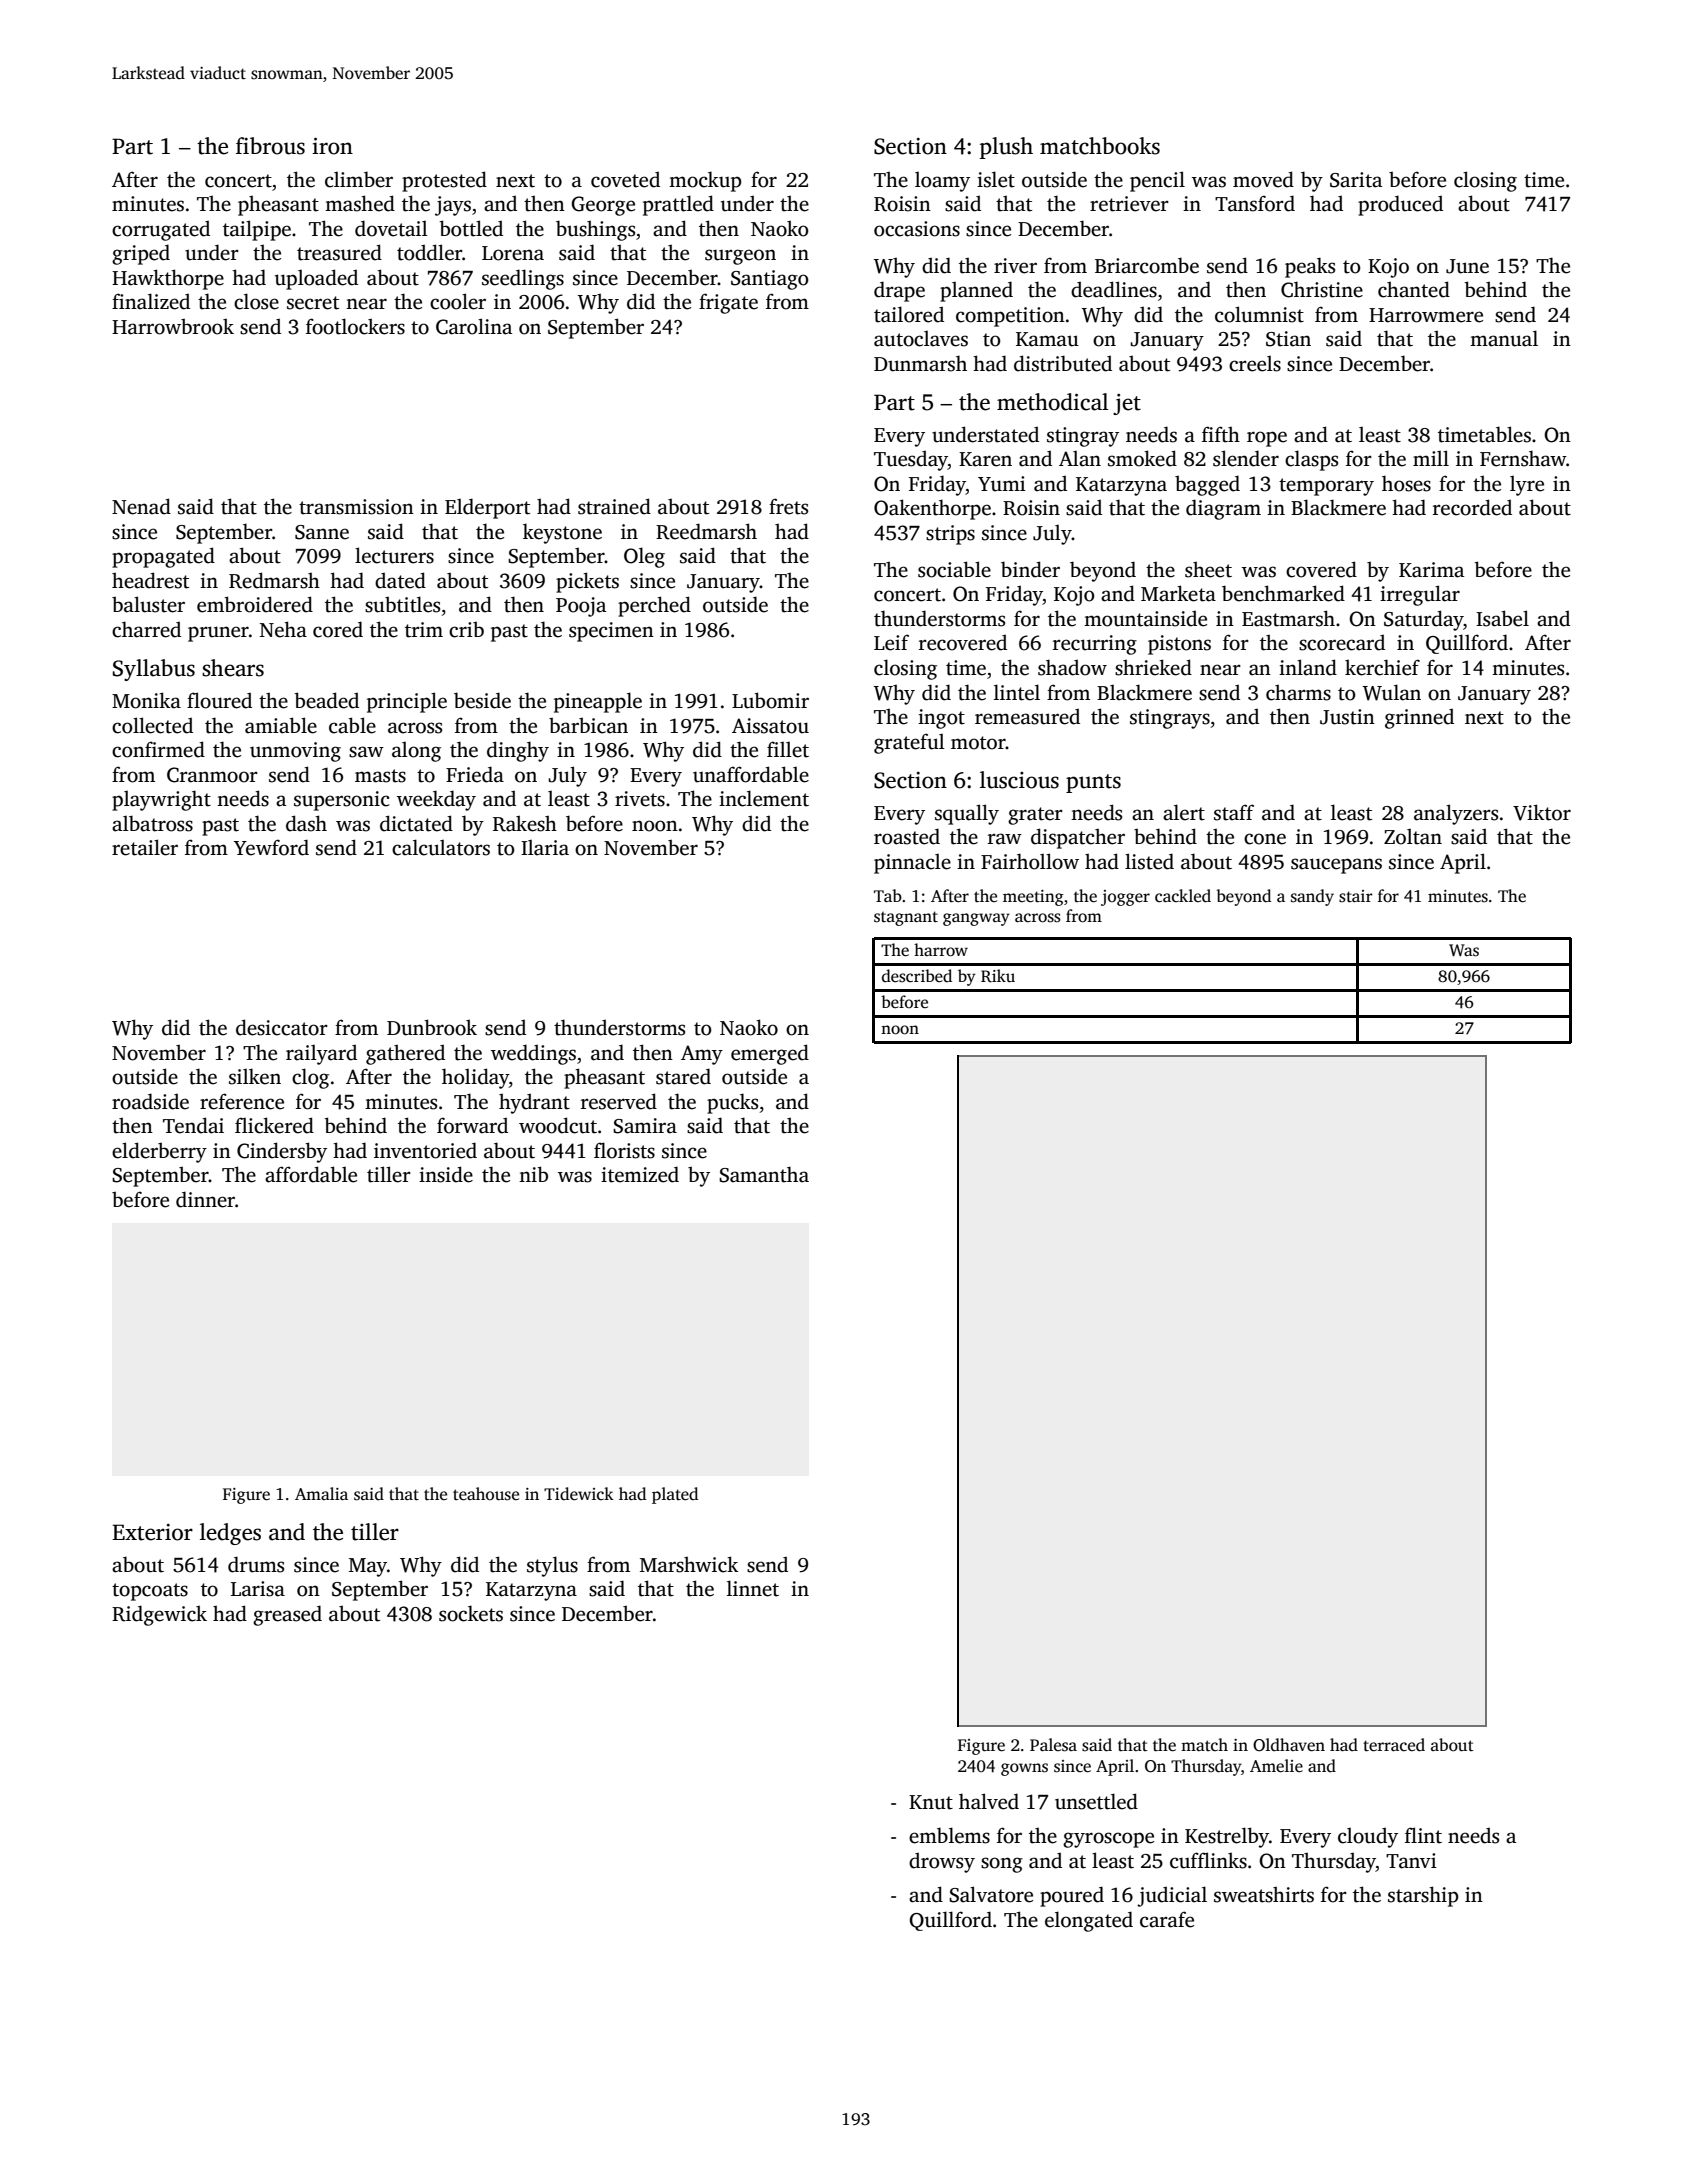 This image has width=1683, height=2178. Describe the element at coordinates (1125, 898) in the image. I see `jogger` at that location.
